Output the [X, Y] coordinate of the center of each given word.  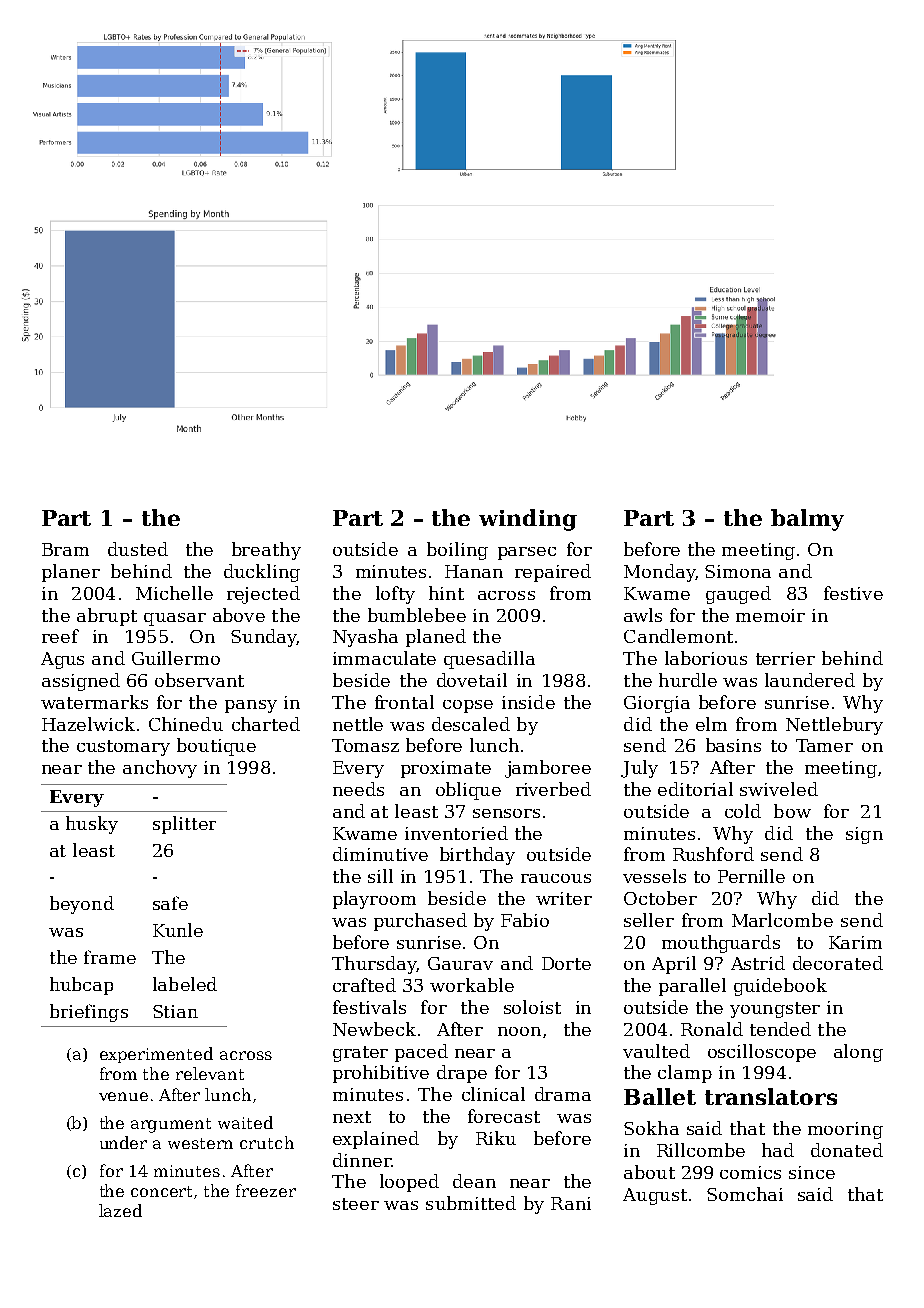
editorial [695, 789]
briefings [89, 1013]
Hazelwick [88, 724]
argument [171, 1125]
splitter [184, 825]
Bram [65, 549]
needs [358, 789]
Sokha [651, 1128]
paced [421, 1053]
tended [780, 1029]
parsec [527, 553]
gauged [738, 595]
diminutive [380, 854]
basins [733, 745]
